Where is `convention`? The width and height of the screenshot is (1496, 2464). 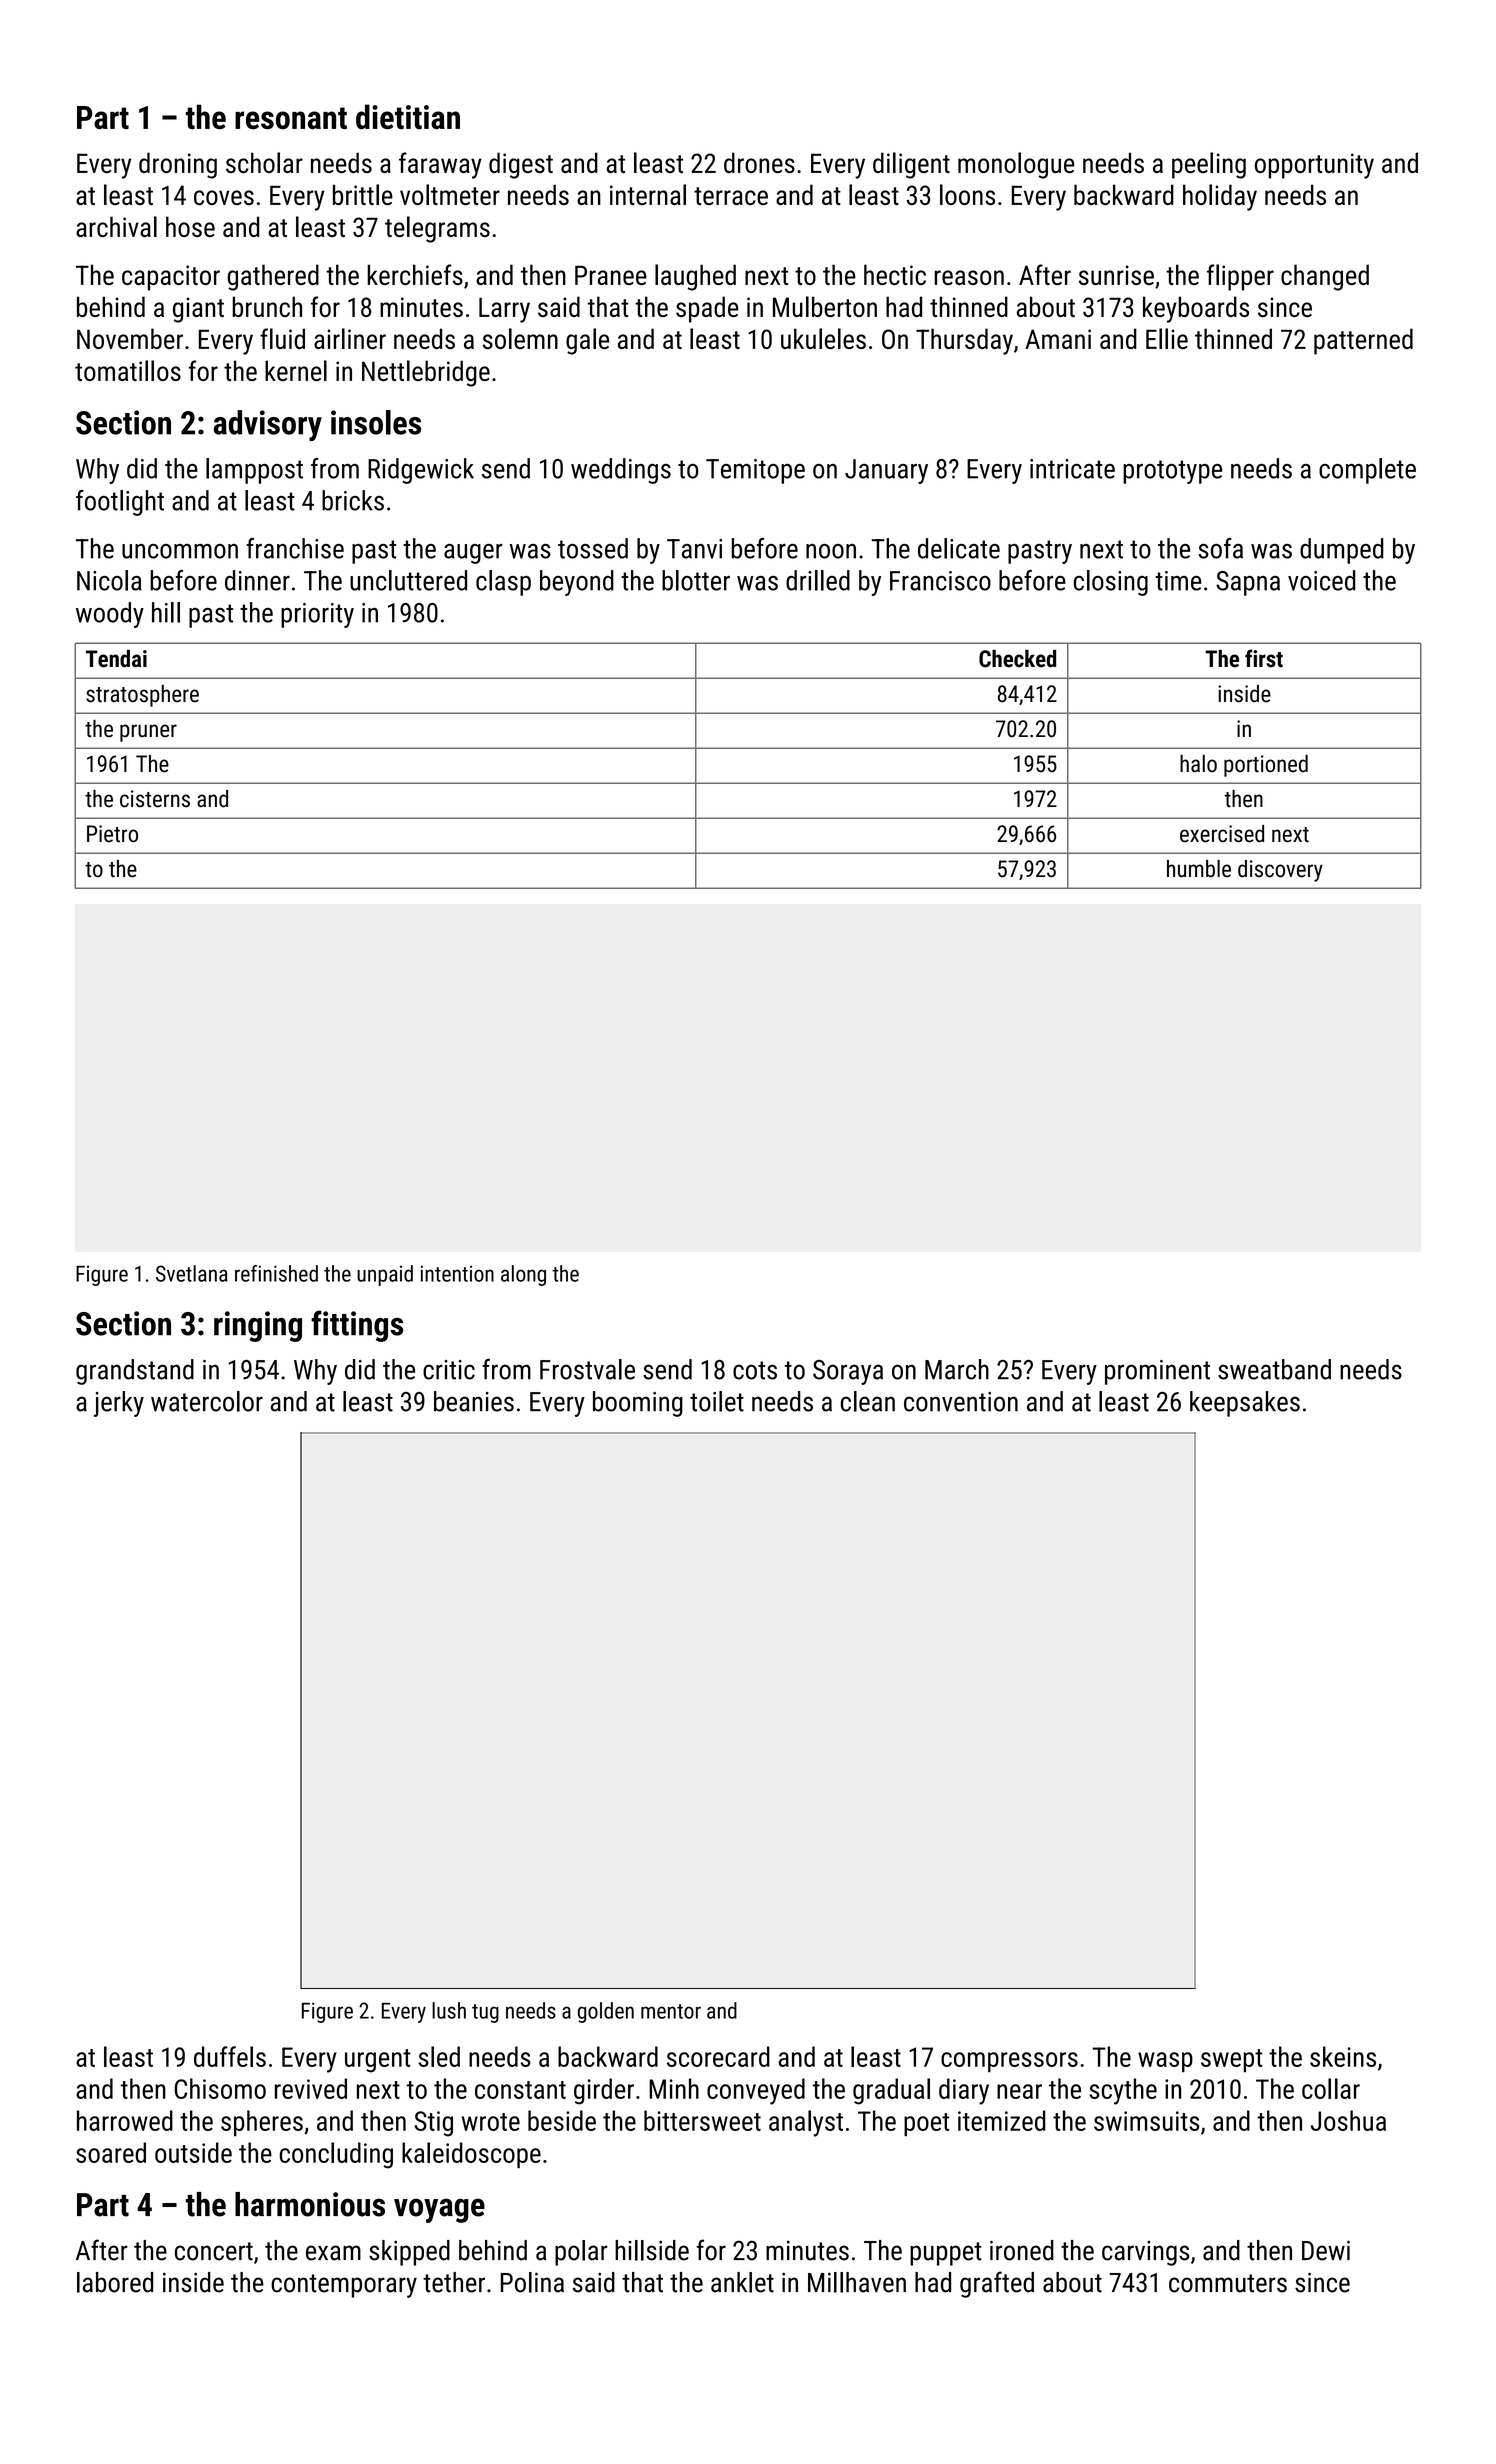 convention is located at coordinates (961, 1402).
